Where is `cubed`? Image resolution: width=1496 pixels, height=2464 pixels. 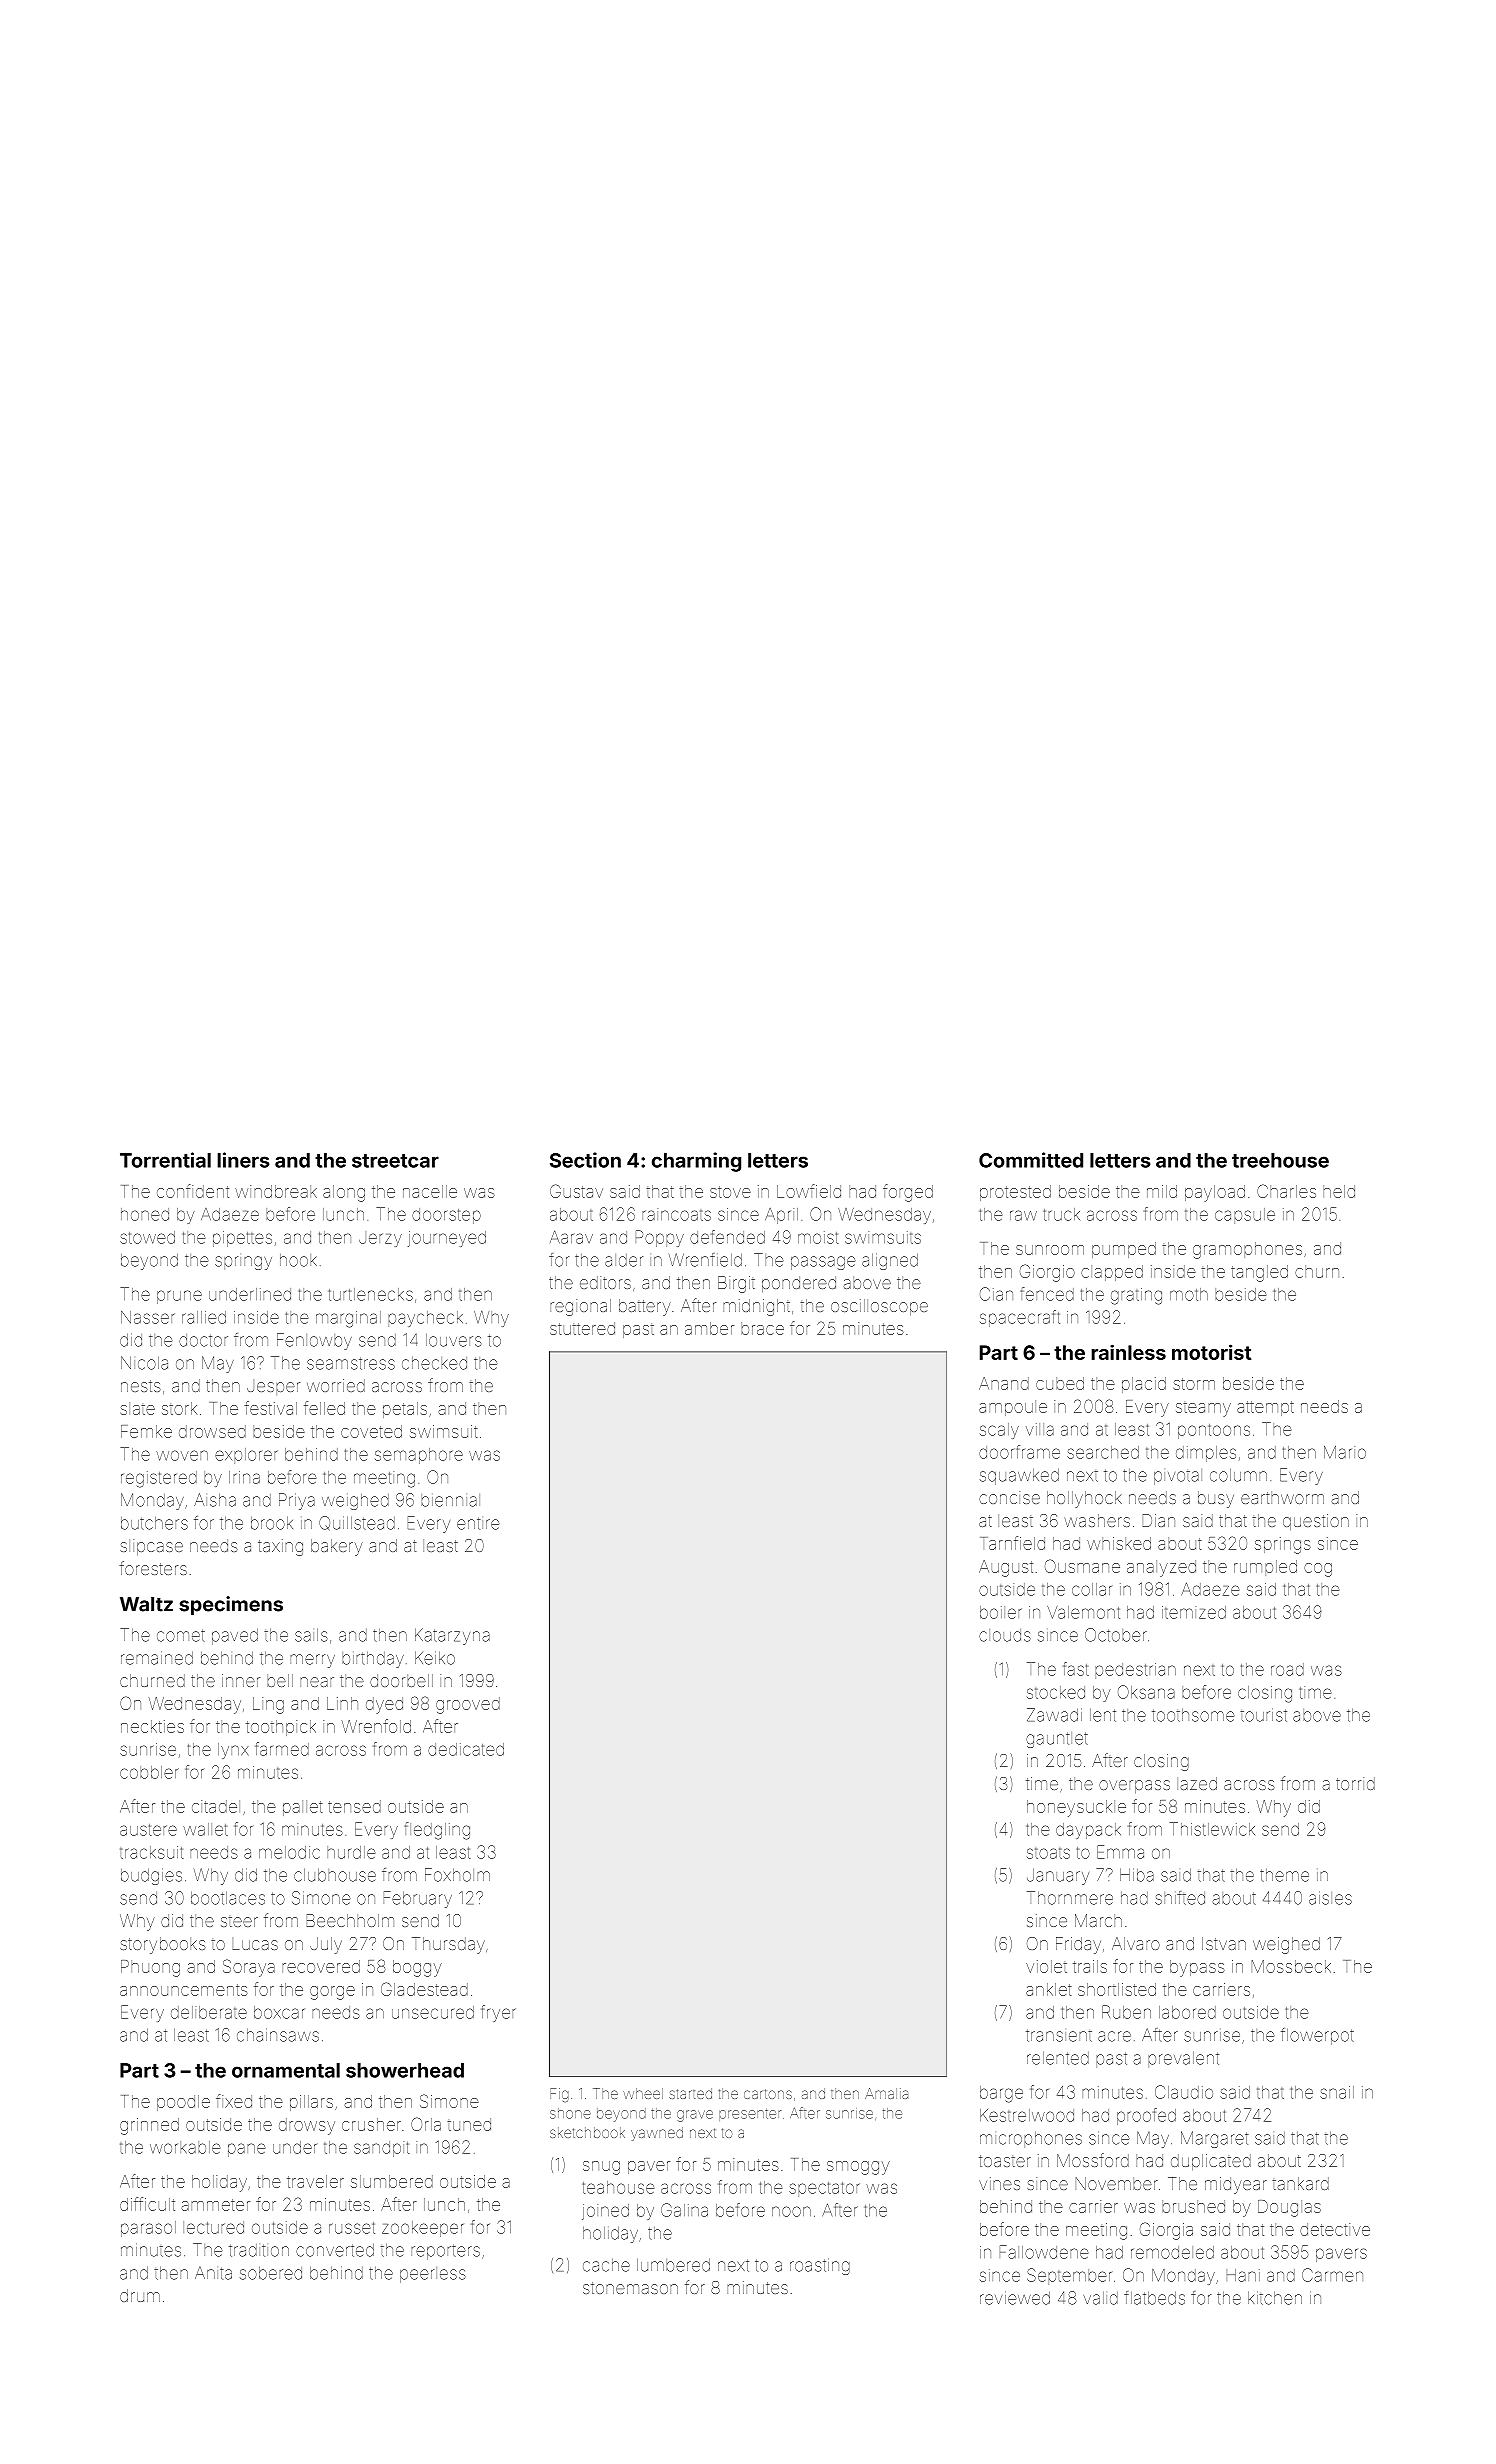 cubed is located at coordinates (1060, 1383).
